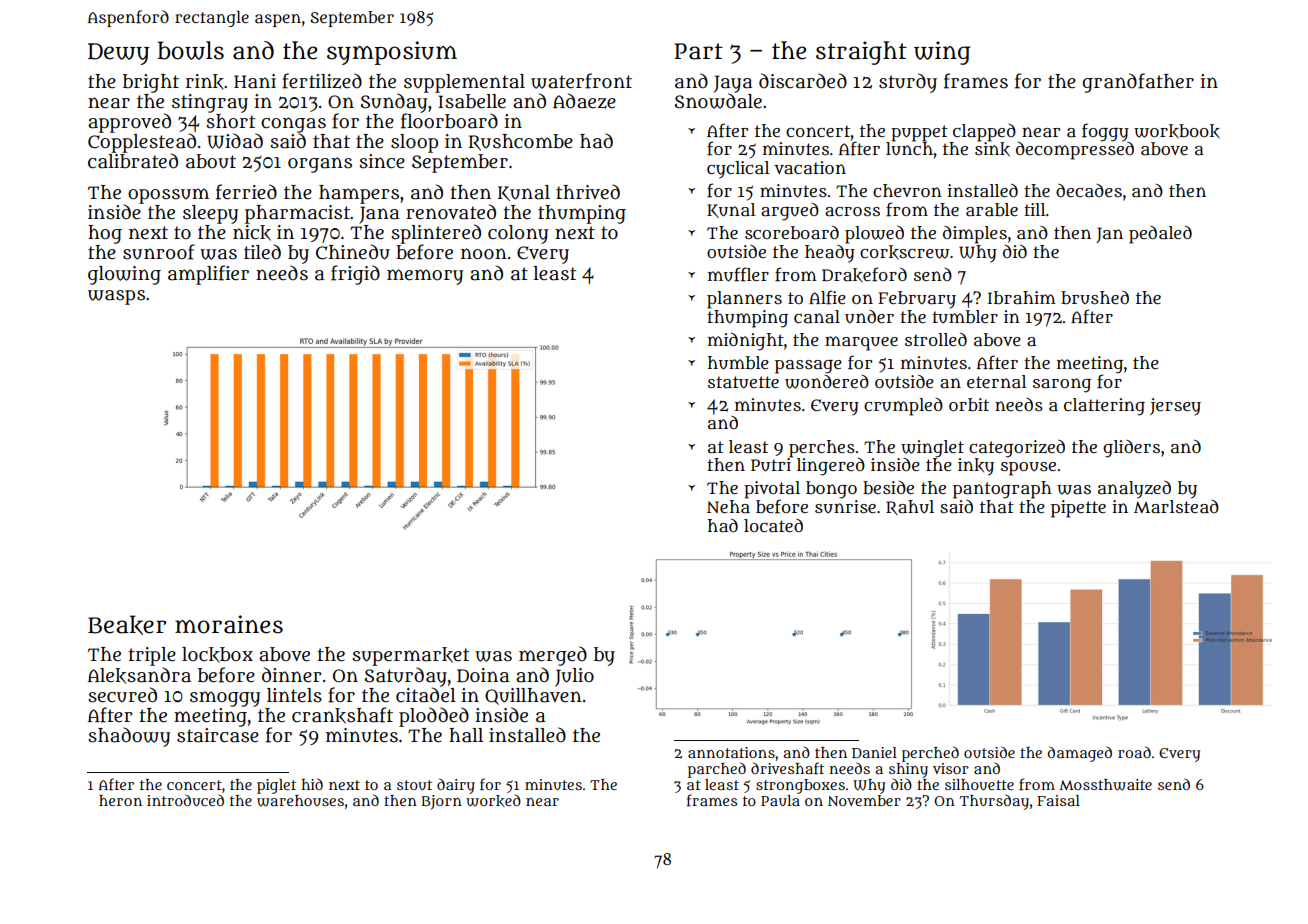 The image size is (1308, 924). What do you see at coordinates (588, 192) in the page?
I see `thrived` at bounding box center [588, 192].
